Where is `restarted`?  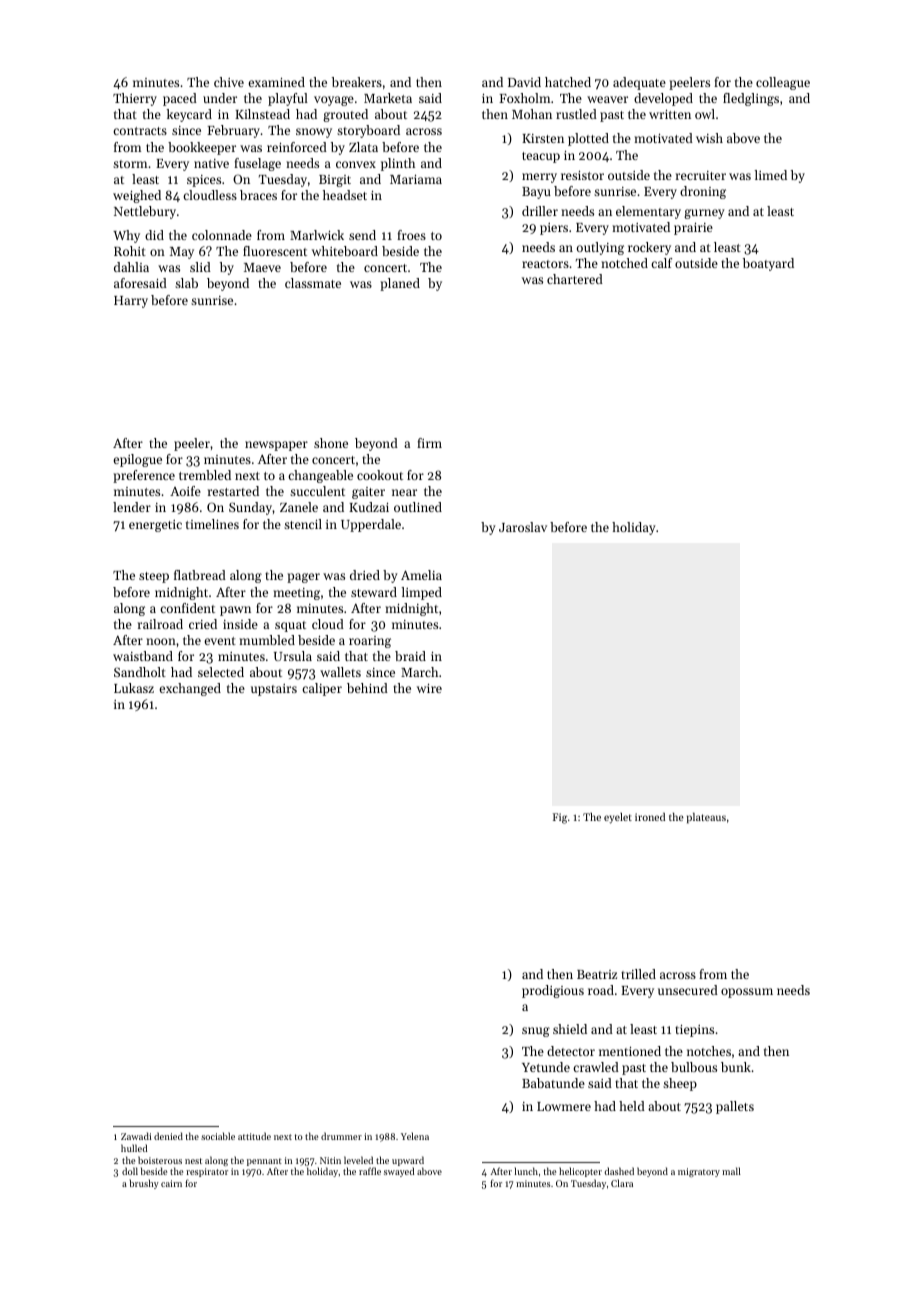 restarted is located at coordinates (233, 491).
